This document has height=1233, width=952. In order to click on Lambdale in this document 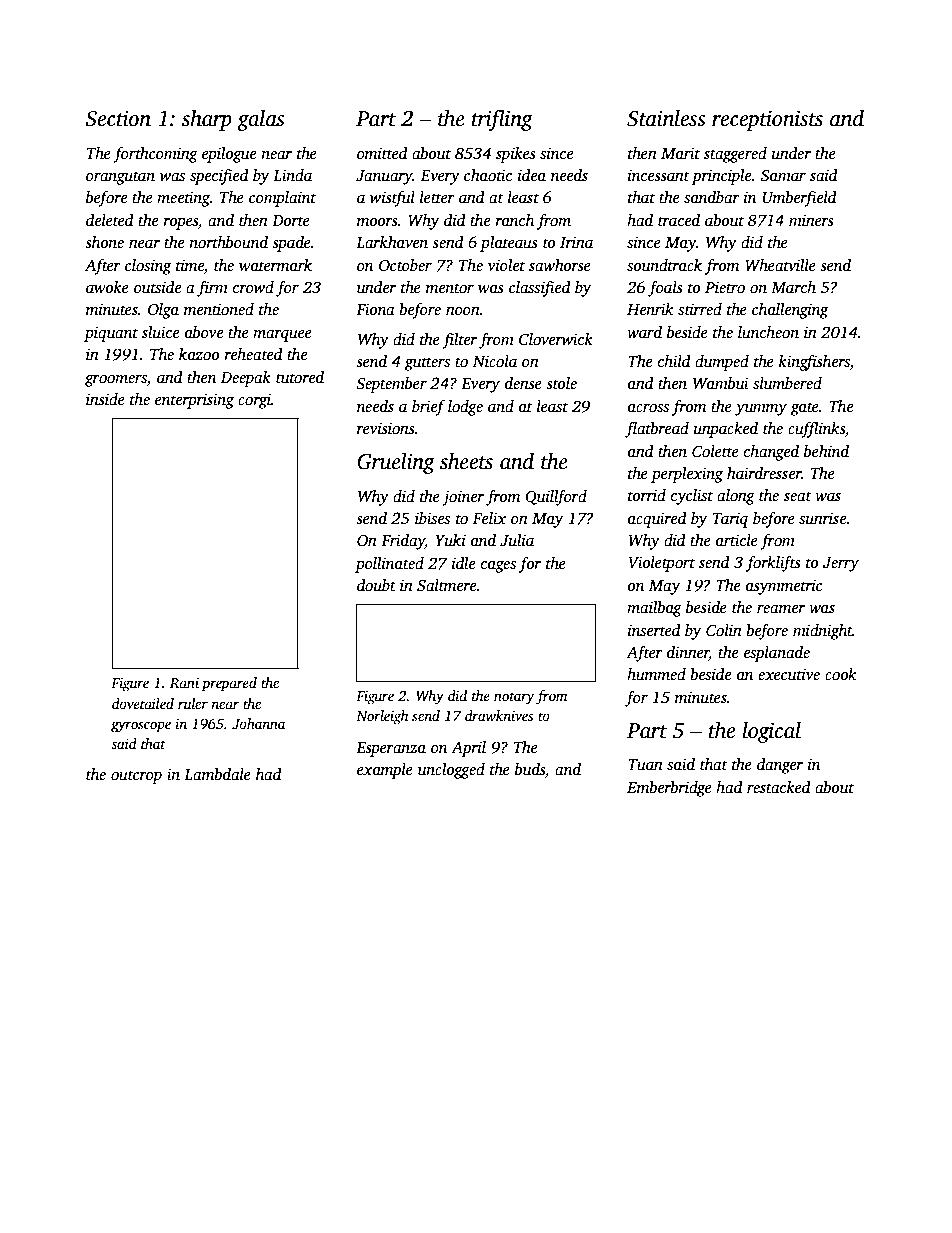, I will do `click(217, 774)`.
